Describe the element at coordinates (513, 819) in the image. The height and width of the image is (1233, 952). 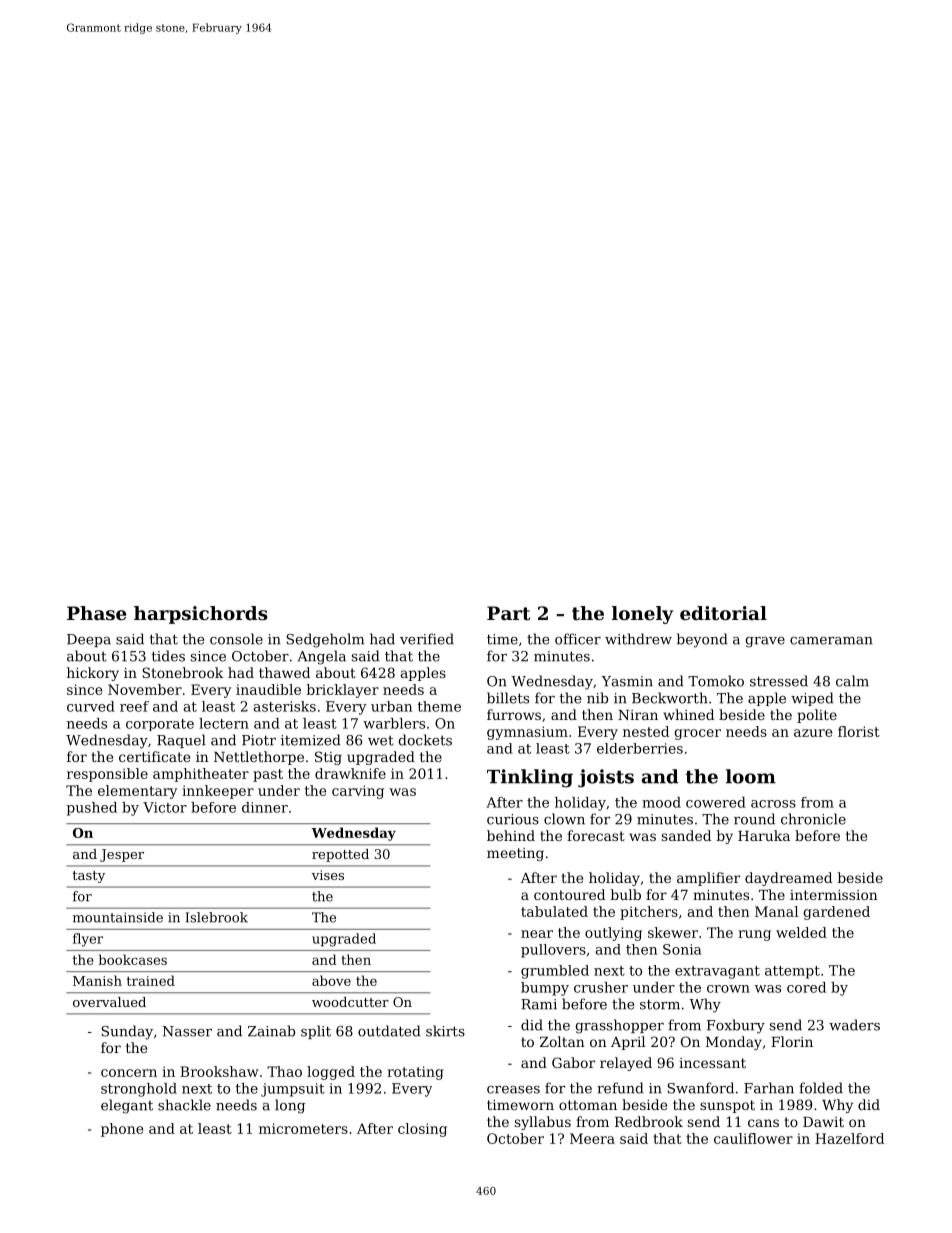
I see `curious` at that location.
